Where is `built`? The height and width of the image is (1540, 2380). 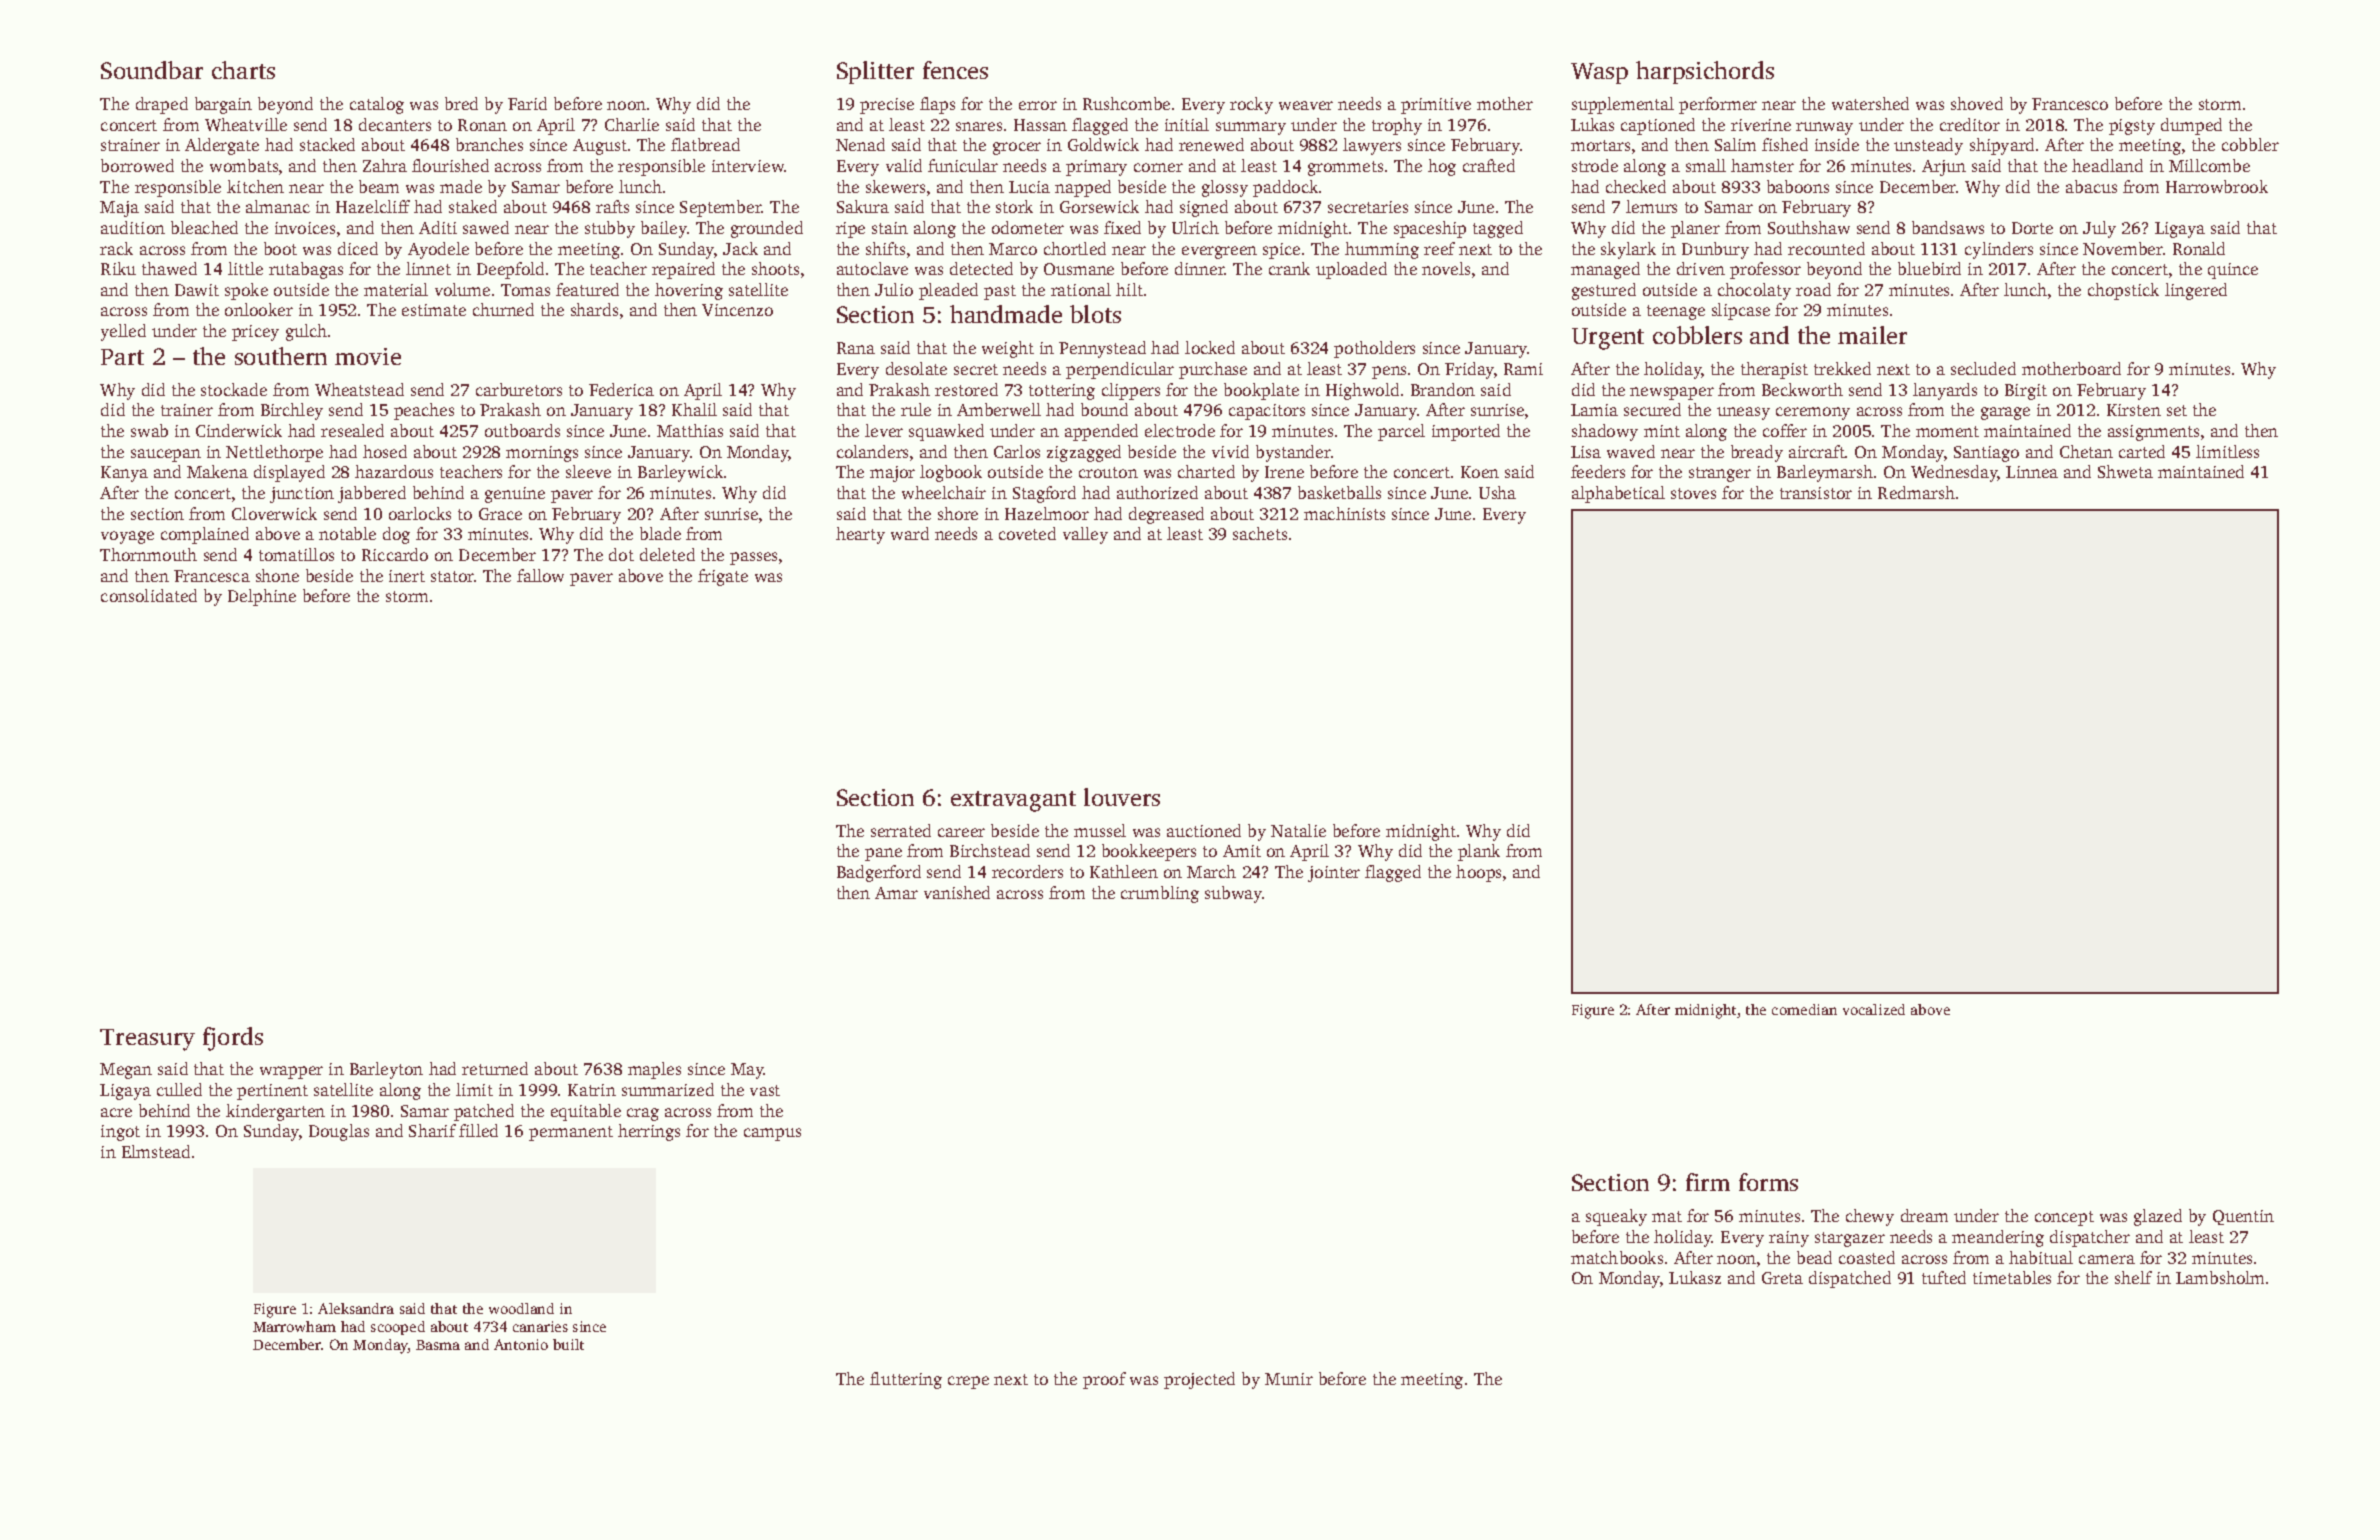
built is located at coordinates (568, 1344).
